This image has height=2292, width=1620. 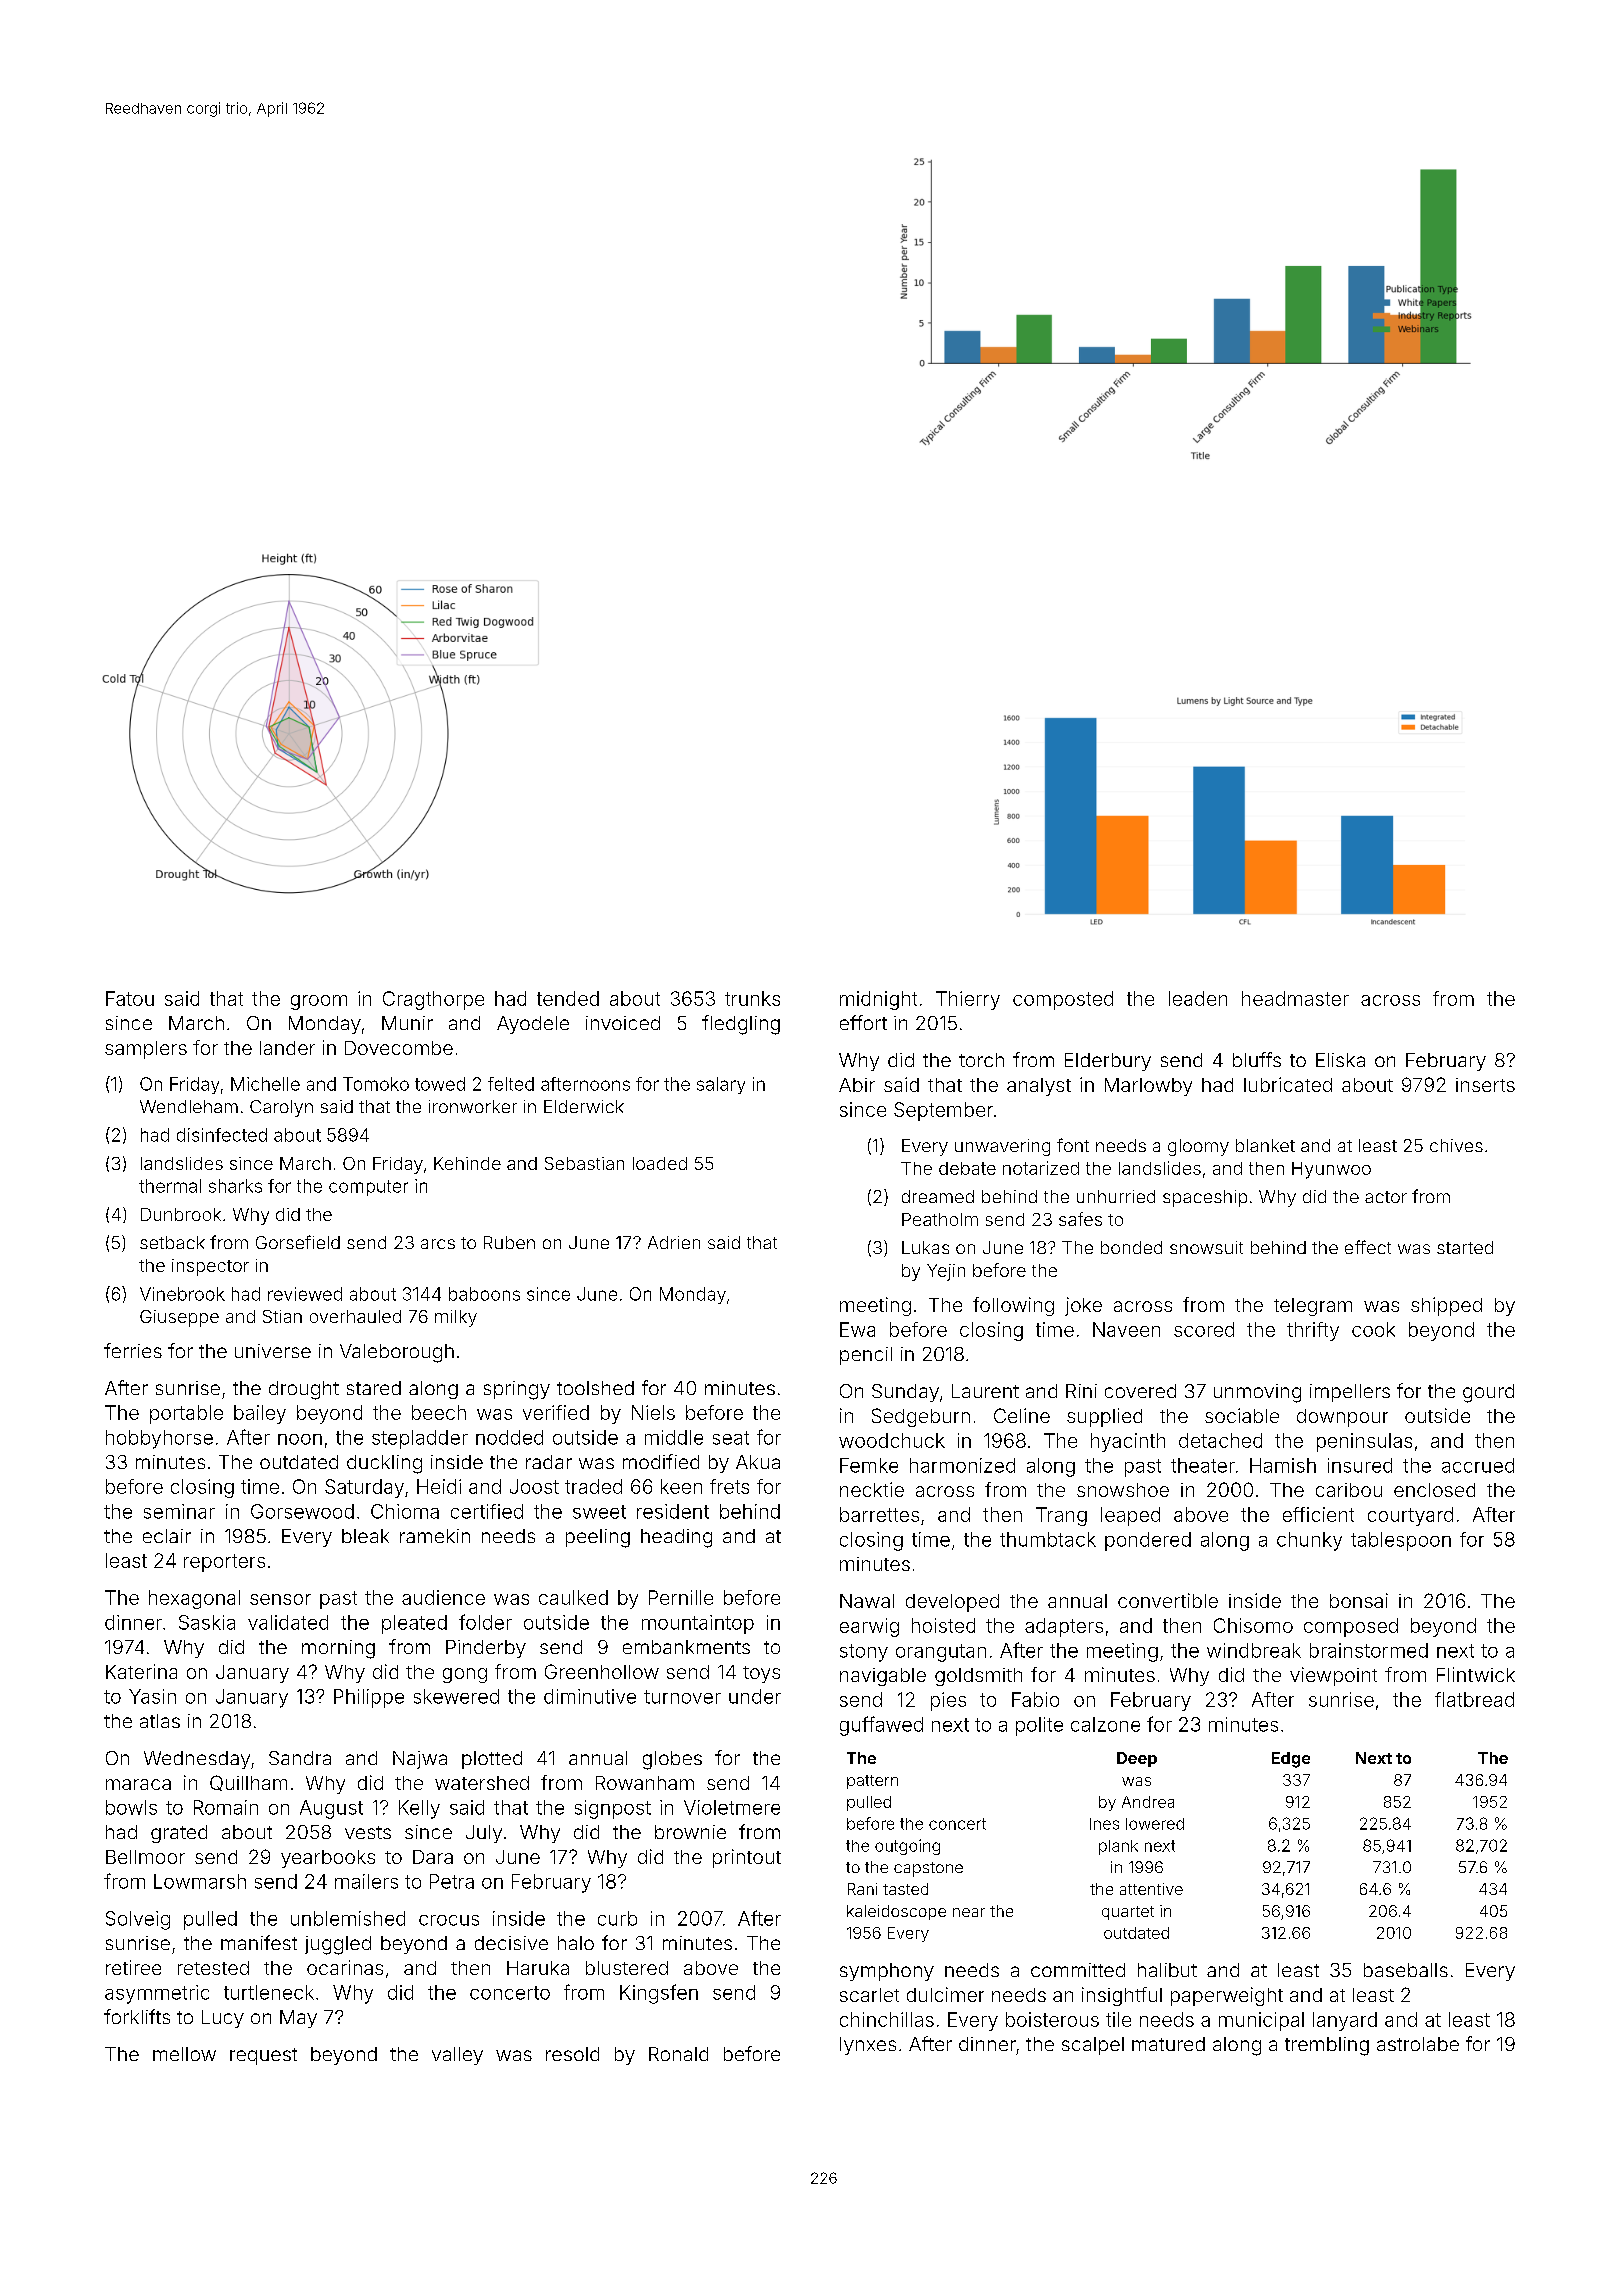 I want to click on inserts, so click(x=1485, y=1085).
